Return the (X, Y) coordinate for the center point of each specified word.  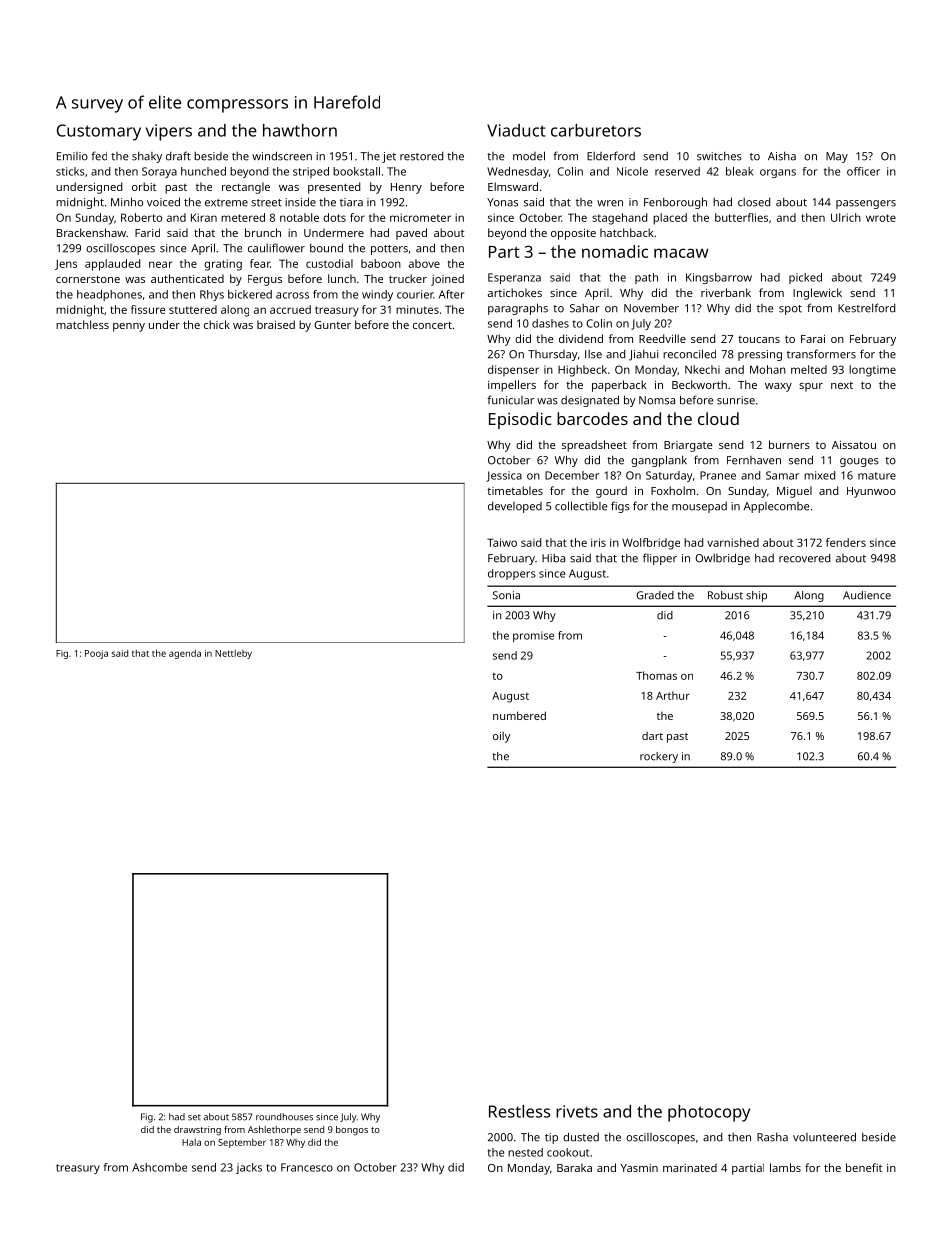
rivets (577, 1111)
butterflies (741, 217)
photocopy (709, 1113)
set (194, 1117)
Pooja (96, 654)
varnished (733, 542)
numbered (519, 715)
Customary (99, 132)
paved (411, 234)
